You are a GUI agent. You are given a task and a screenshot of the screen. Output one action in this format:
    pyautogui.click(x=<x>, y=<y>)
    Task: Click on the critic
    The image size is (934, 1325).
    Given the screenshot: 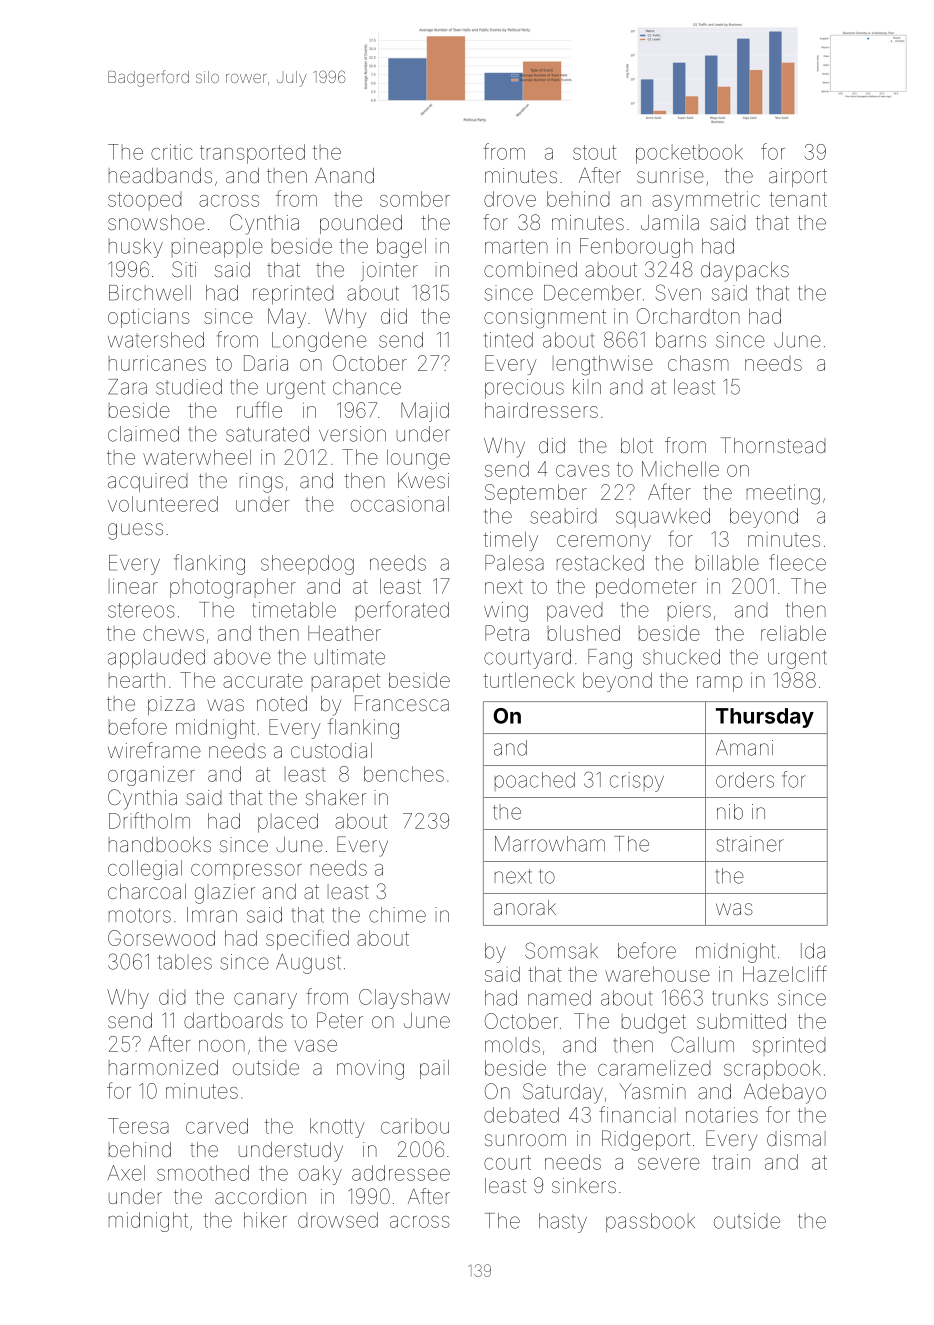 What is the action you would take?
    pyautogui.click(x=172, y=152)
